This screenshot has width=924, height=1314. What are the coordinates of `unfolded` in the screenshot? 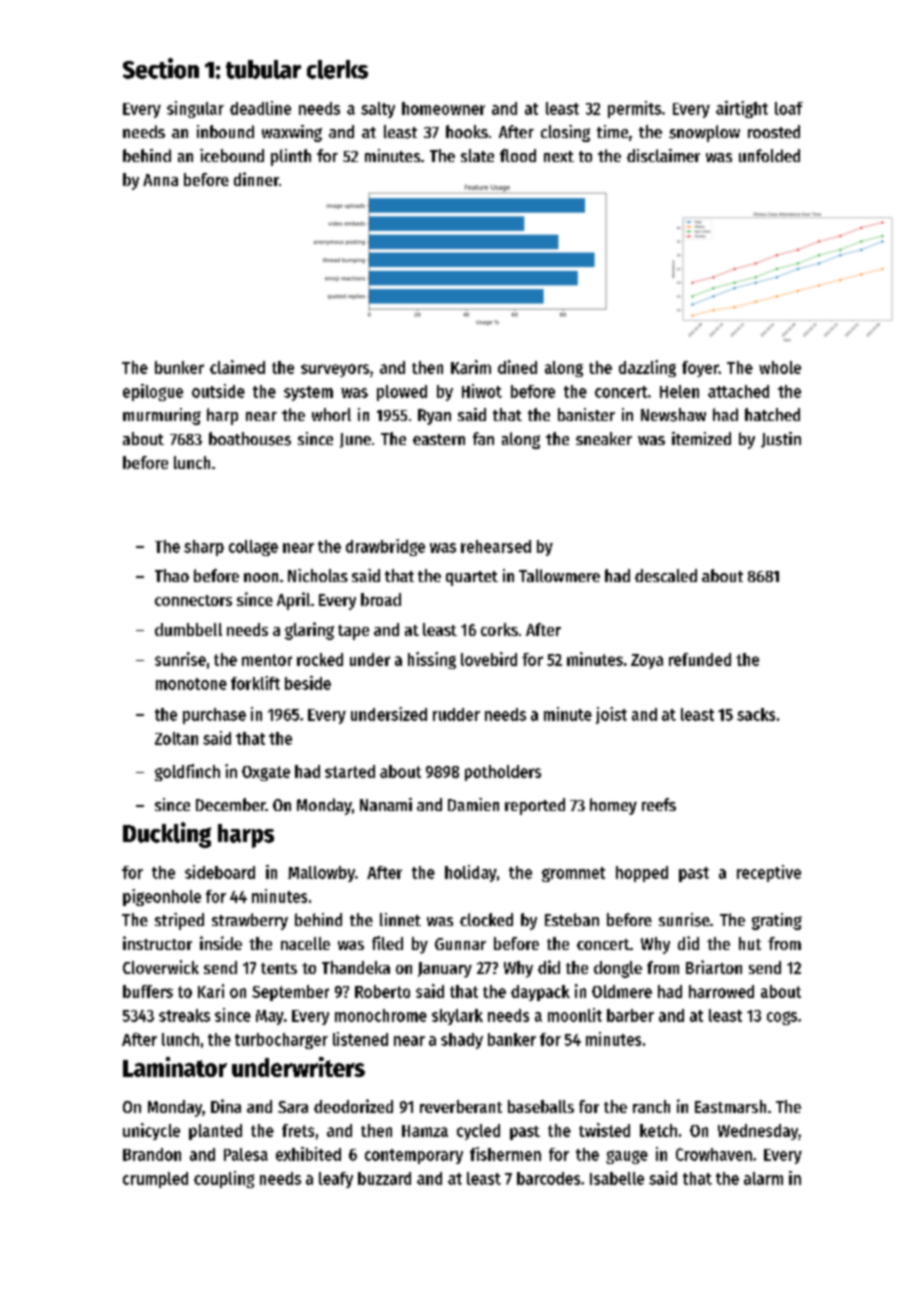 It's located at (769, 155).
